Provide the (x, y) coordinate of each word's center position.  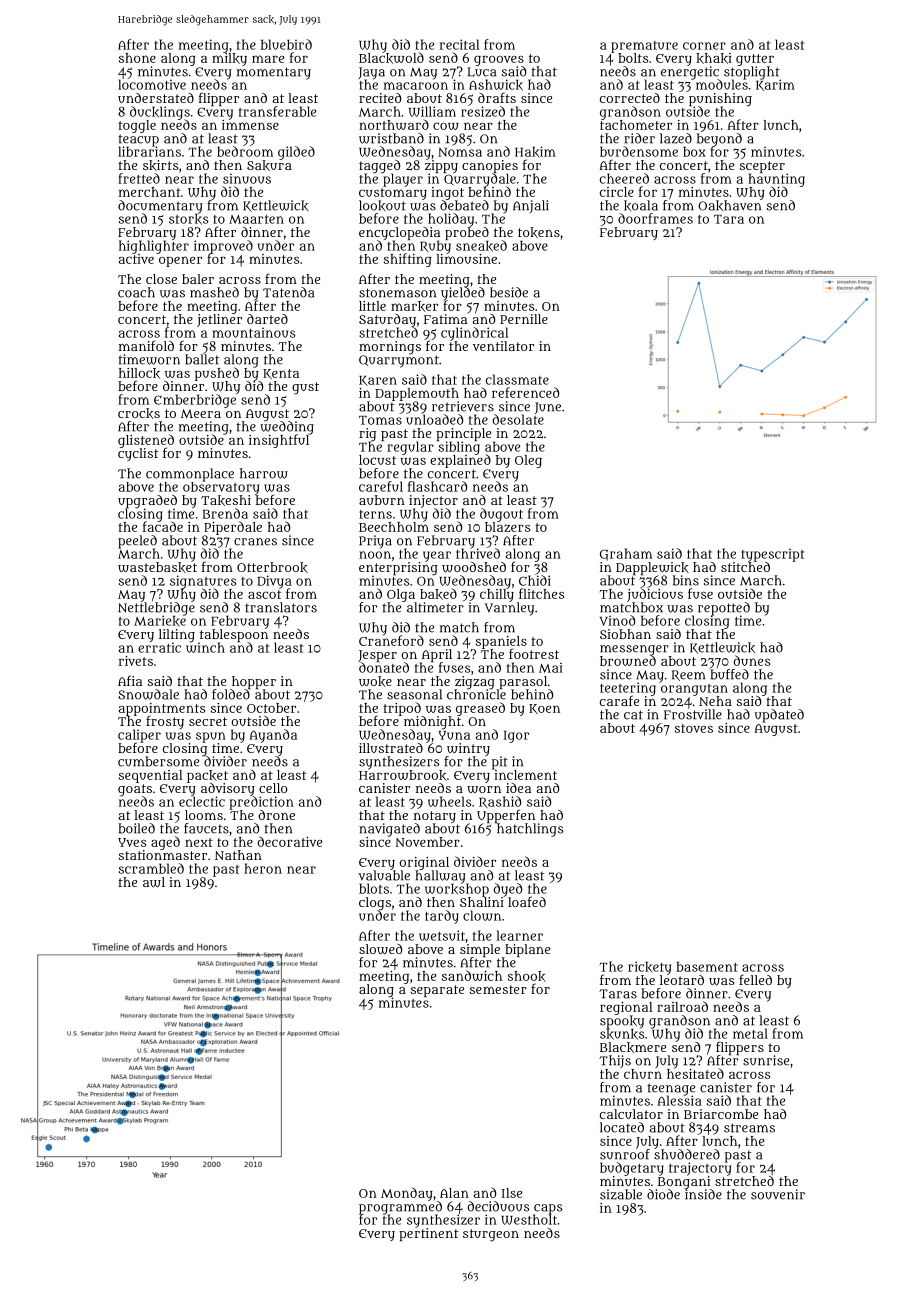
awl (154, 882)
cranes (255, 542)
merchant (150, 192)
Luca (481, 72)
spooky (622, 1022)
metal (750, 1033)
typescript (772, 555)
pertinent (428, 1234)
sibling (459, 448)
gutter (755, 60)
